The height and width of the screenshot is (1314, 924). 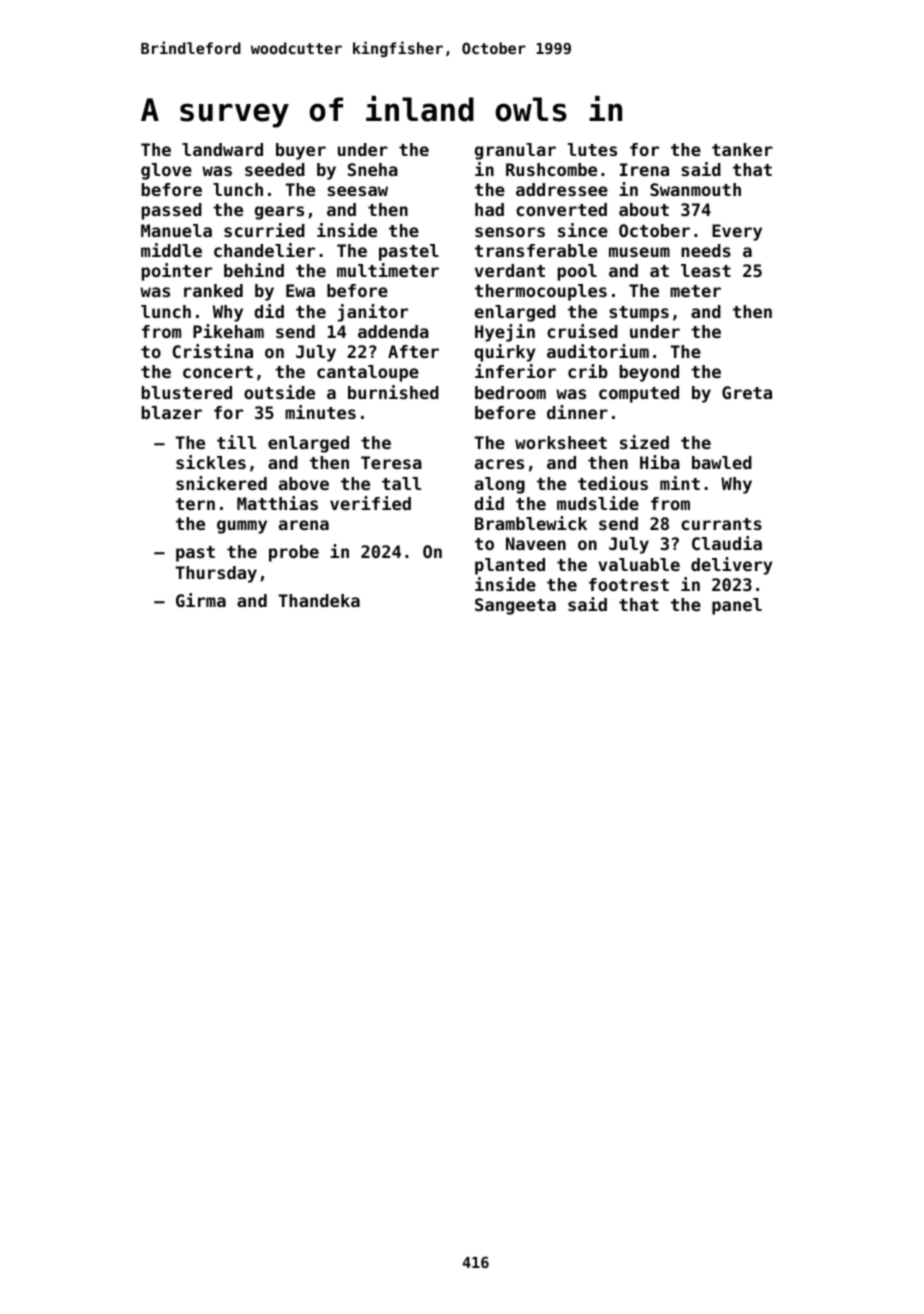 I want to click on gears, so click(x=279, y=213).
